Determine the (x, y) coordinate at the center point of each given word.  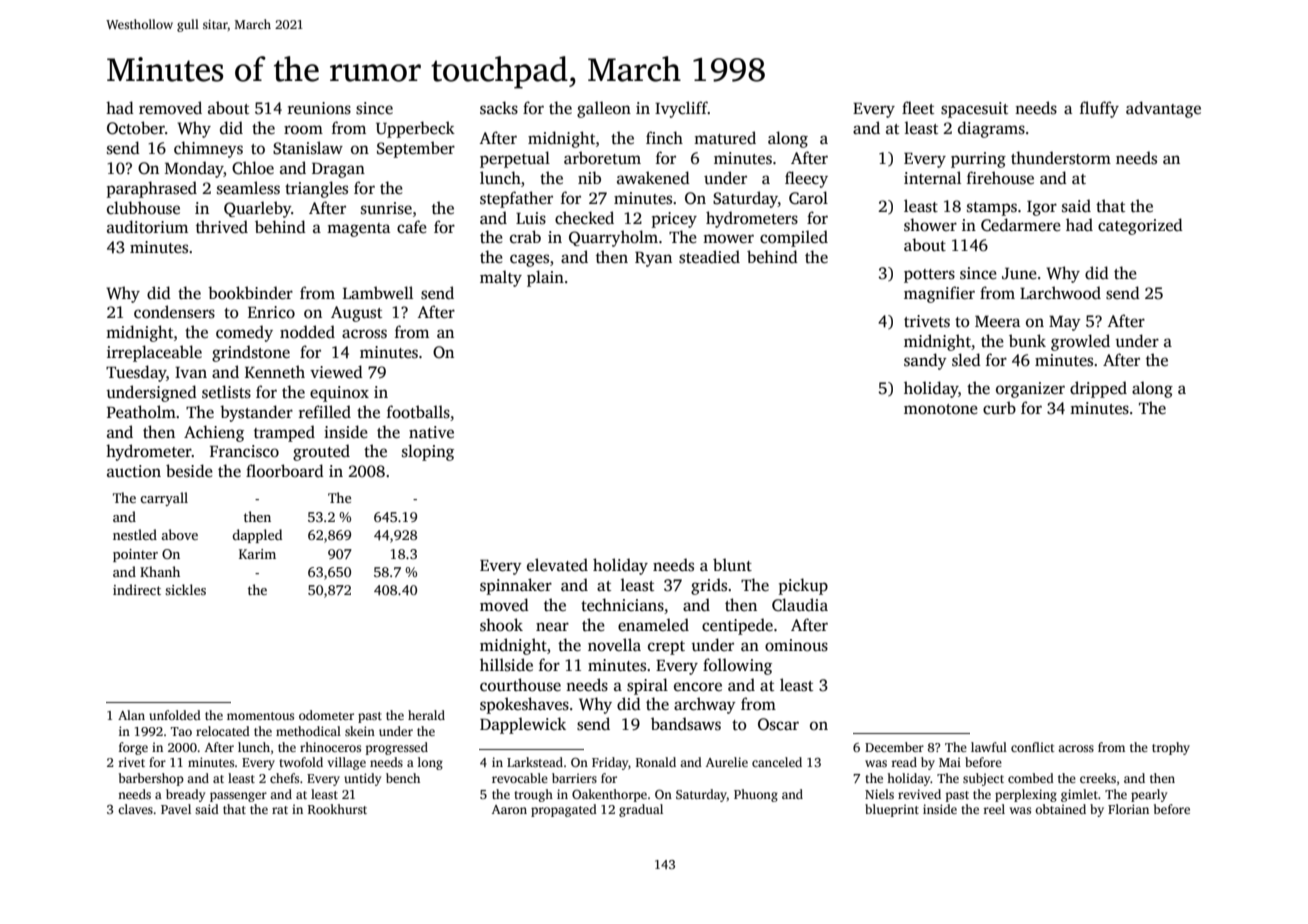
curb (999, 408)
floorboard (285, 470)
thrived (222, 227)
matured (725, 137)
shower (930, 225)
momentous (260, 716)
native (431, 432)
